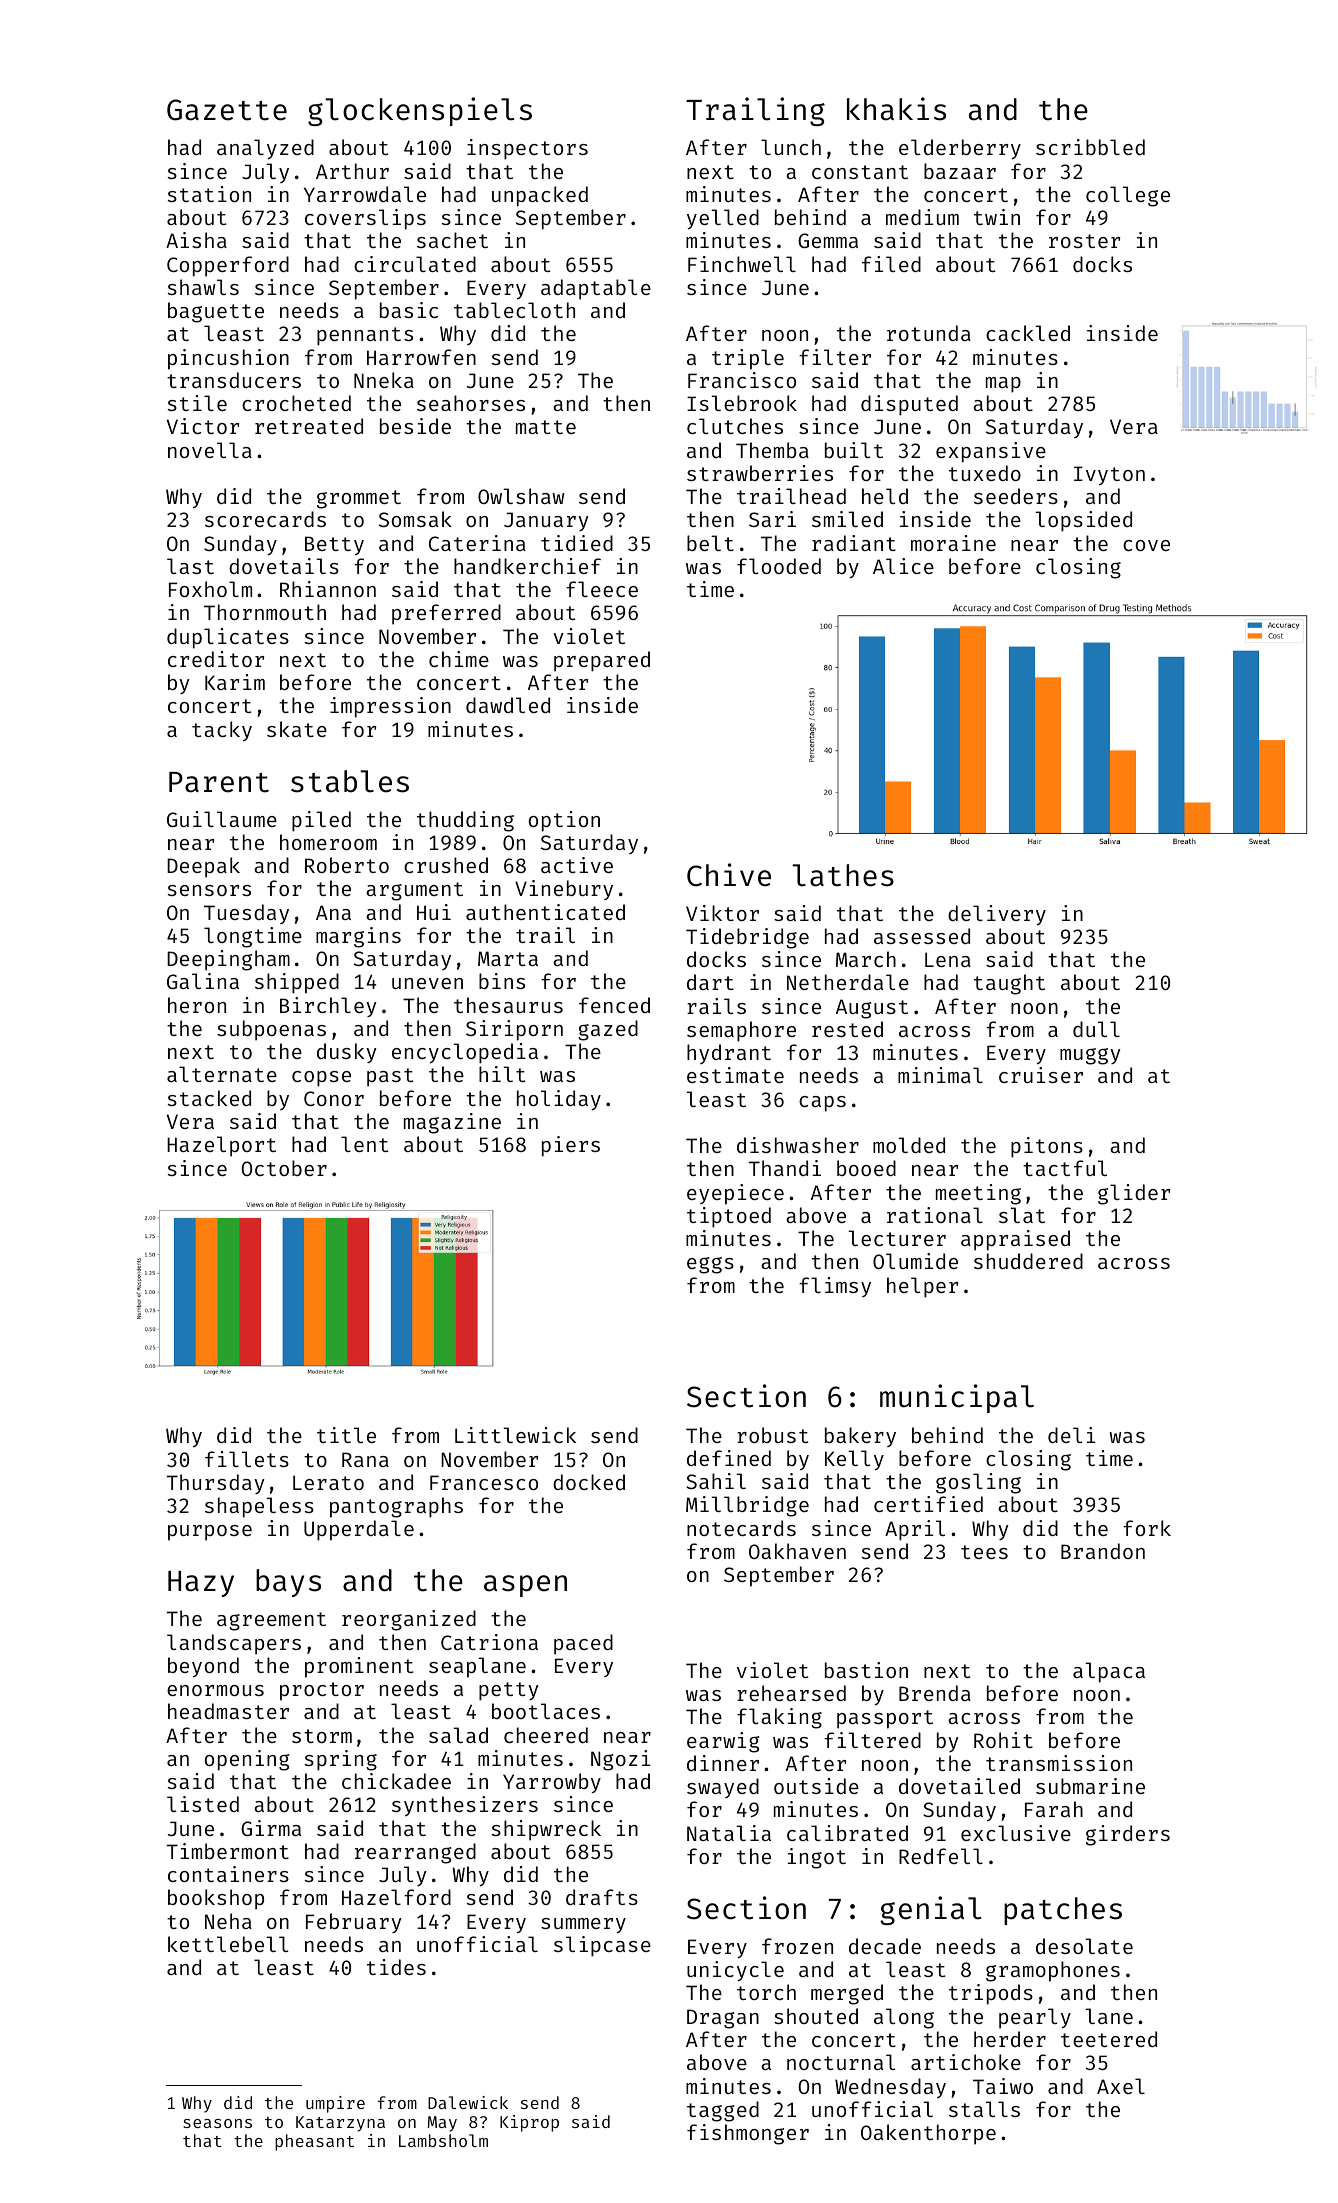 The height and width of the screenshot is (2203, 1338). What do you see at coordinates (772, 450) in the screenshot?
I see `Themba` at bounding box center [772, 450].
